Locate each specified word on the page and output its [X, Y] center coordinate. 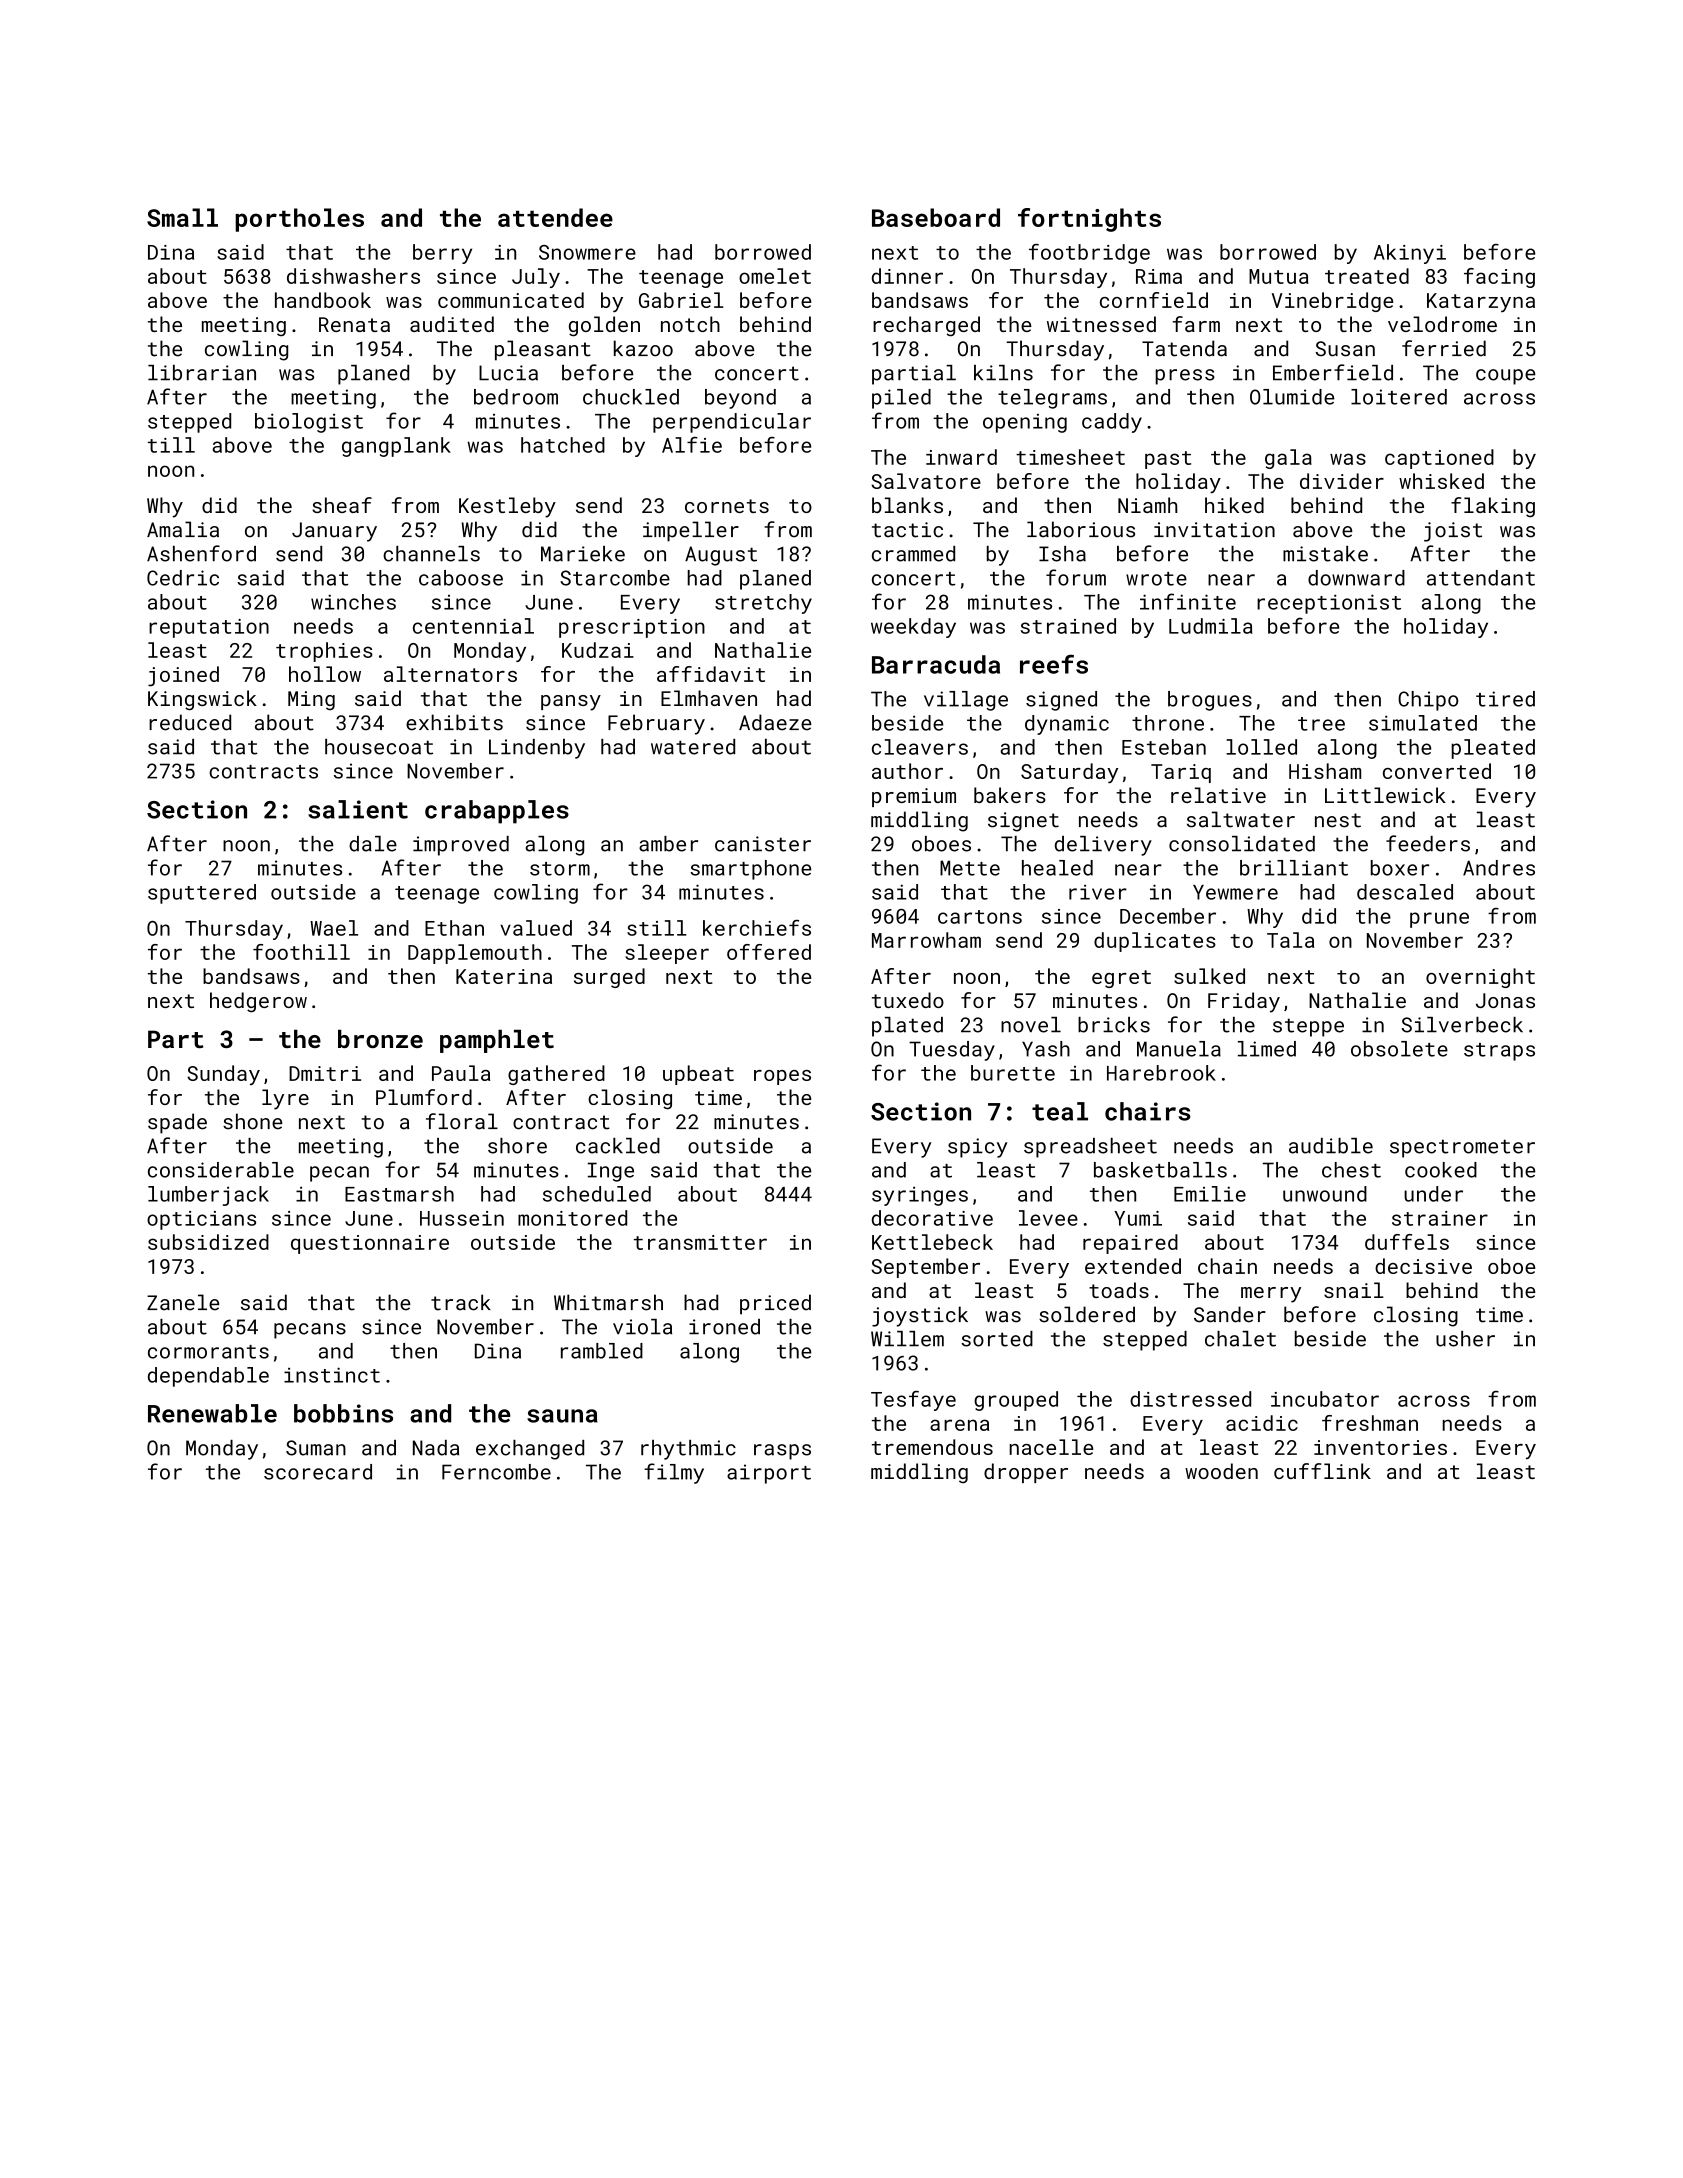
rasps [782, 1452]
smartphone [750, 870]
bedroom [516, 397]
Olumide [1292, 397]
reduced [190, 722]
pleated [1493, 749]
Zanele [183, 1302]
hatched [563, 445]
